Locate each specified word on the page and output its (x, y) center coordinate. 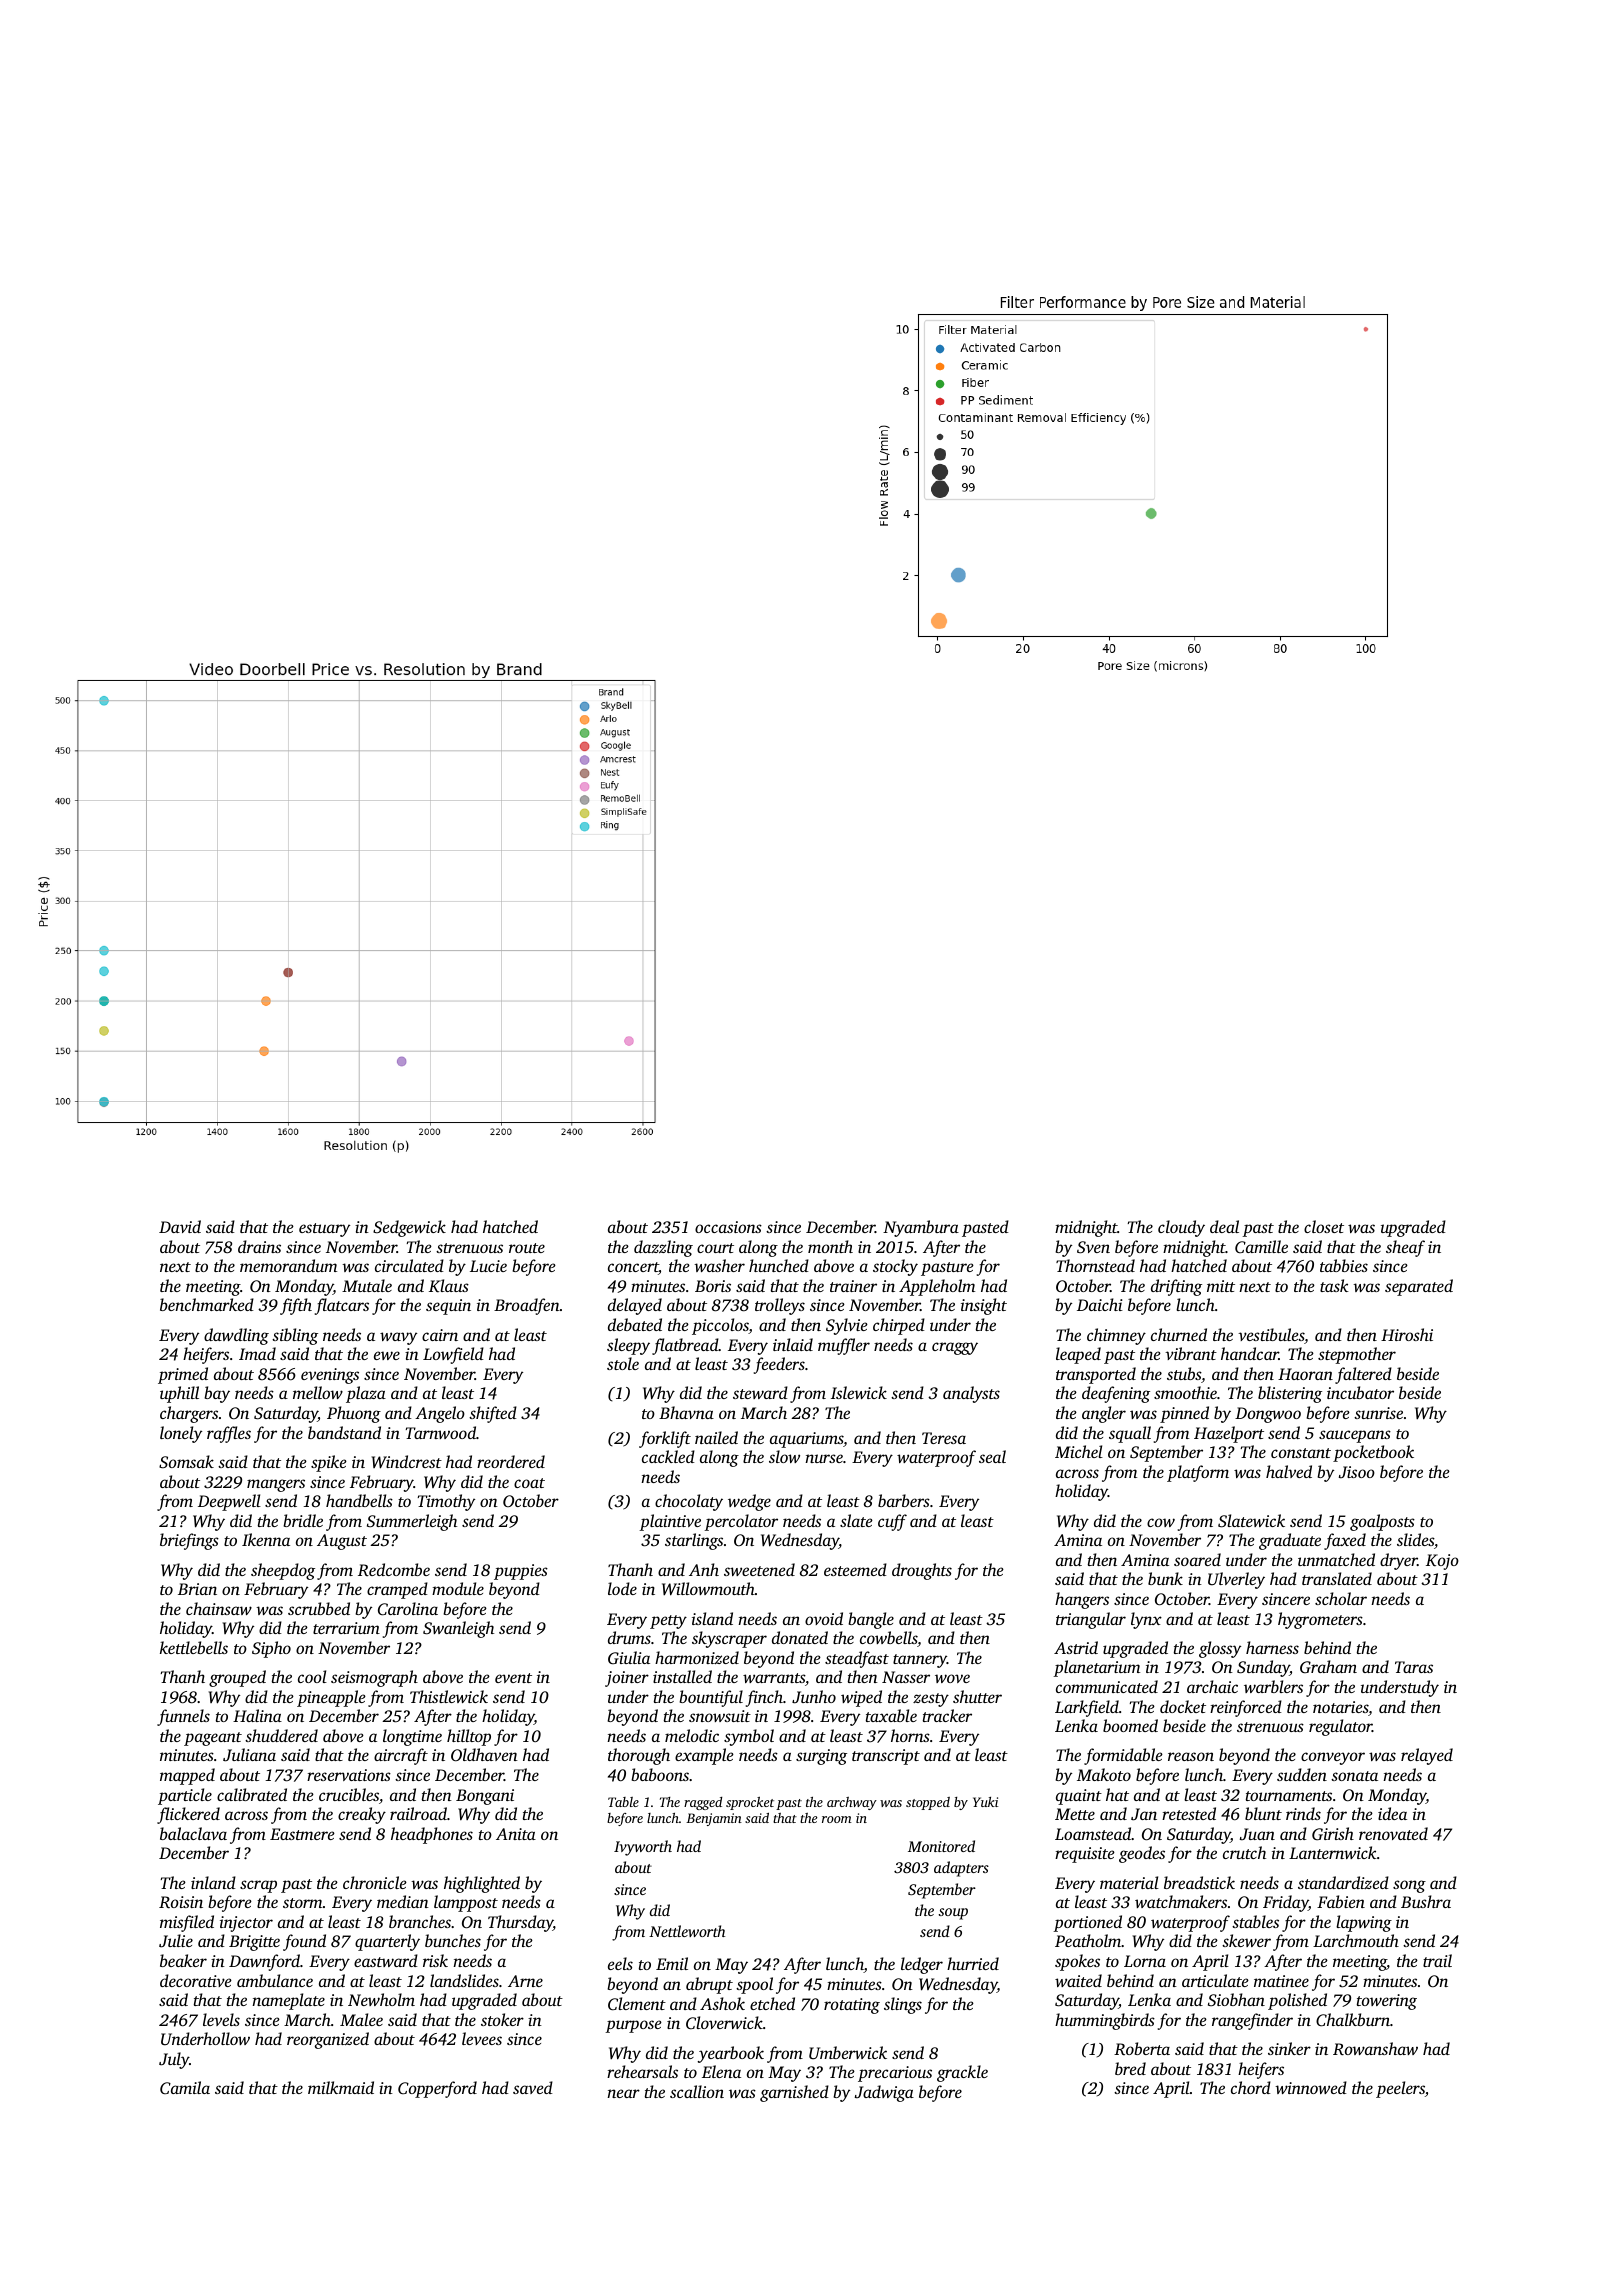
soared (1197, 1559)
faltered (1363, 1375)
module (458, 1588)
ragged (703, 1803)
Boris (713, 1286)
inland (213, 1882)
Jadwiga (884, 2093)
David (180, 1226)
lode (622, 1588)
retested (1189, 1813)
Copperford (437, 2089)
